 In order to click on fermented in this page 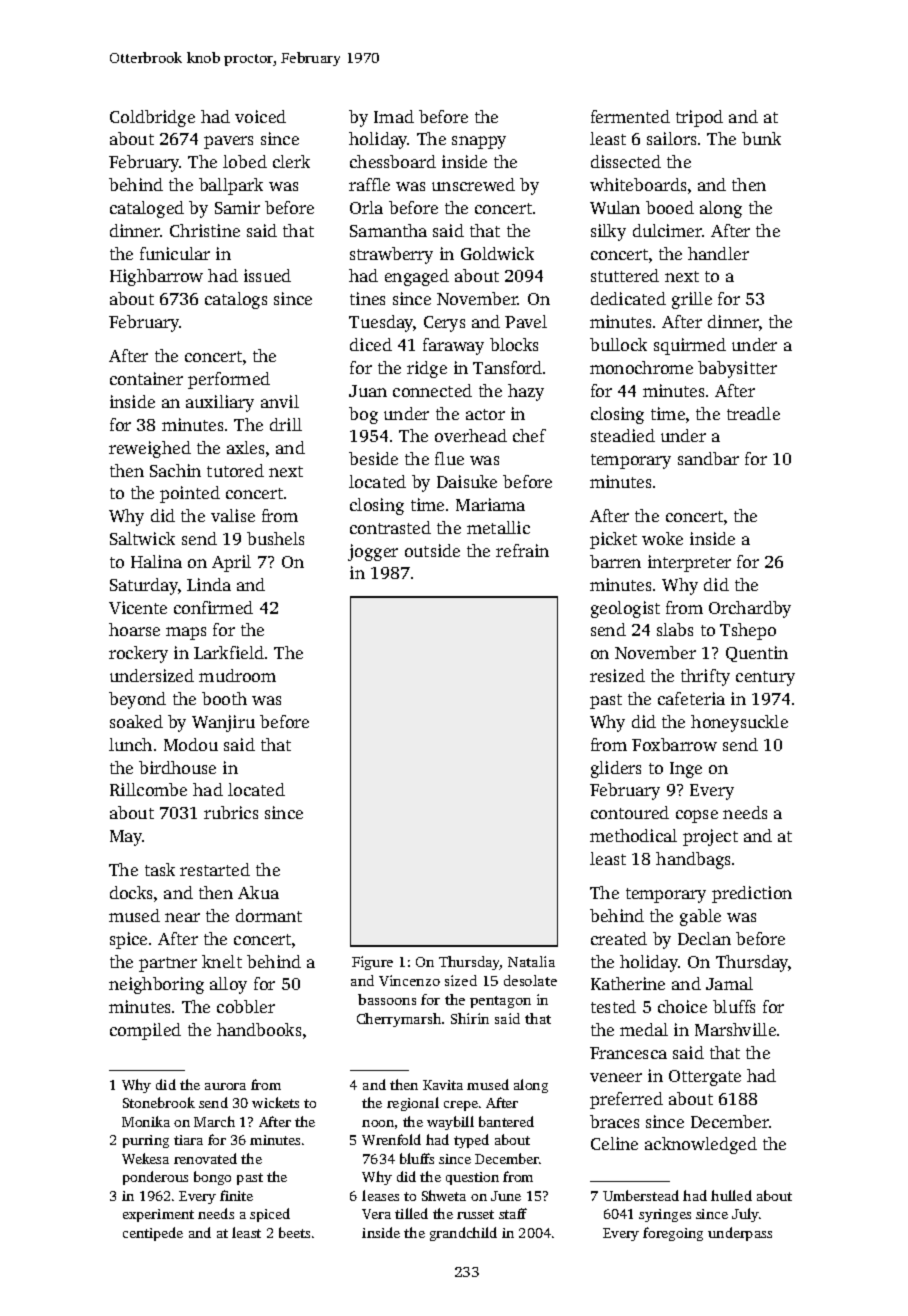, I will do `click(630, 116)`.
